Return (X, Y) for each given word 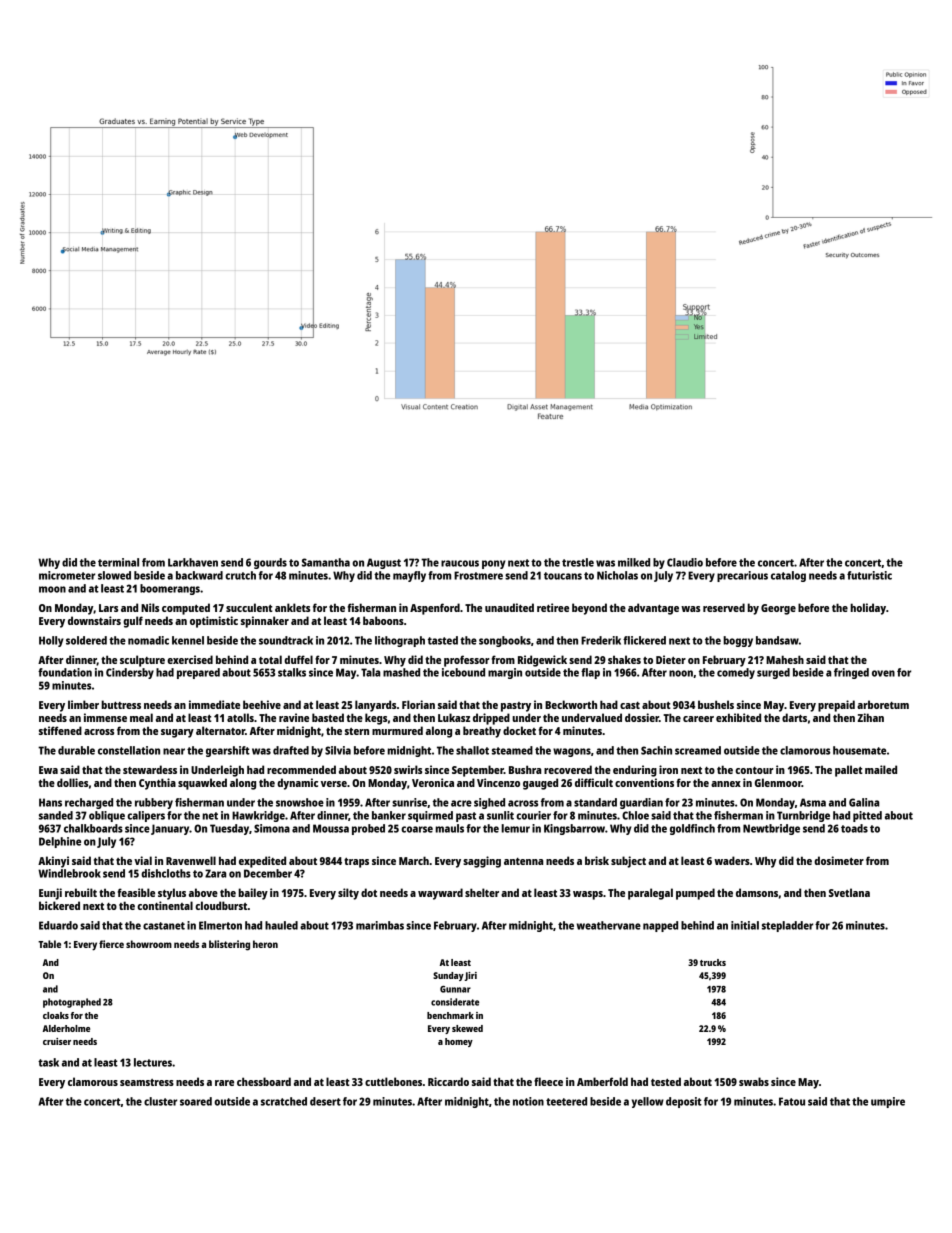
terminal (118, 562)
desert (325, 1101)
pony (494, 564)
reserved (724, 607)
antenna (523, 861)
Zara (215, 873)
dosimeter (839, 860)
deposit (684, 1102)
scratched (284, 1101)
